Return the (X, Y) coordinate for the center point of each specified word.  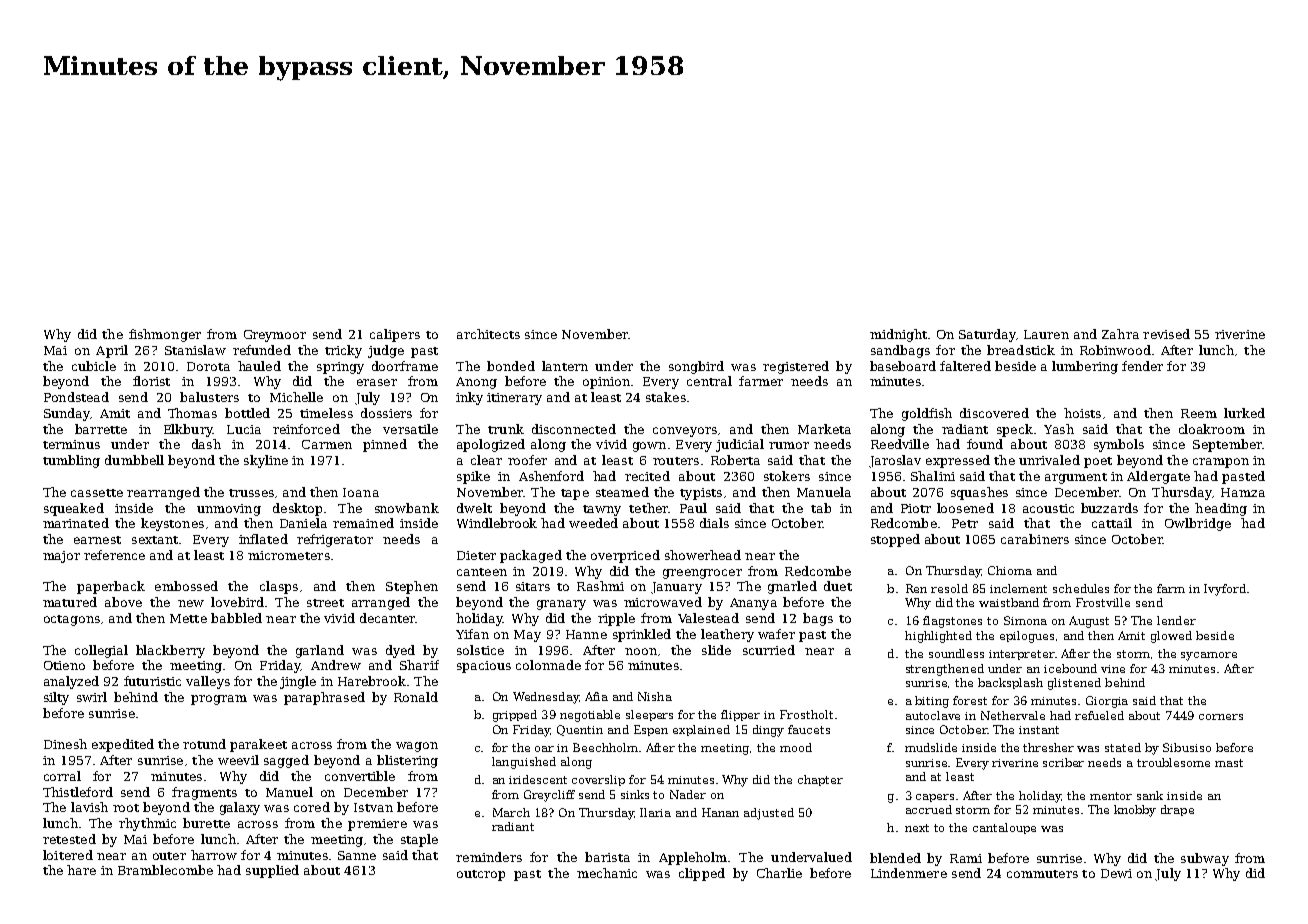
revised (1166, 334)
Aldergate (1158, 477)
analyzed (71, 682)
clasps (279, 587)
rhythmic (147, 824)
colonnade (548, 665)
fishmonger (165, 335)
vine (1113, 669)
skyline (266, 461)
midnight (898, 335)
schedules (1081, 588)
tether (648, 508)
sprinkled (642, 635)
